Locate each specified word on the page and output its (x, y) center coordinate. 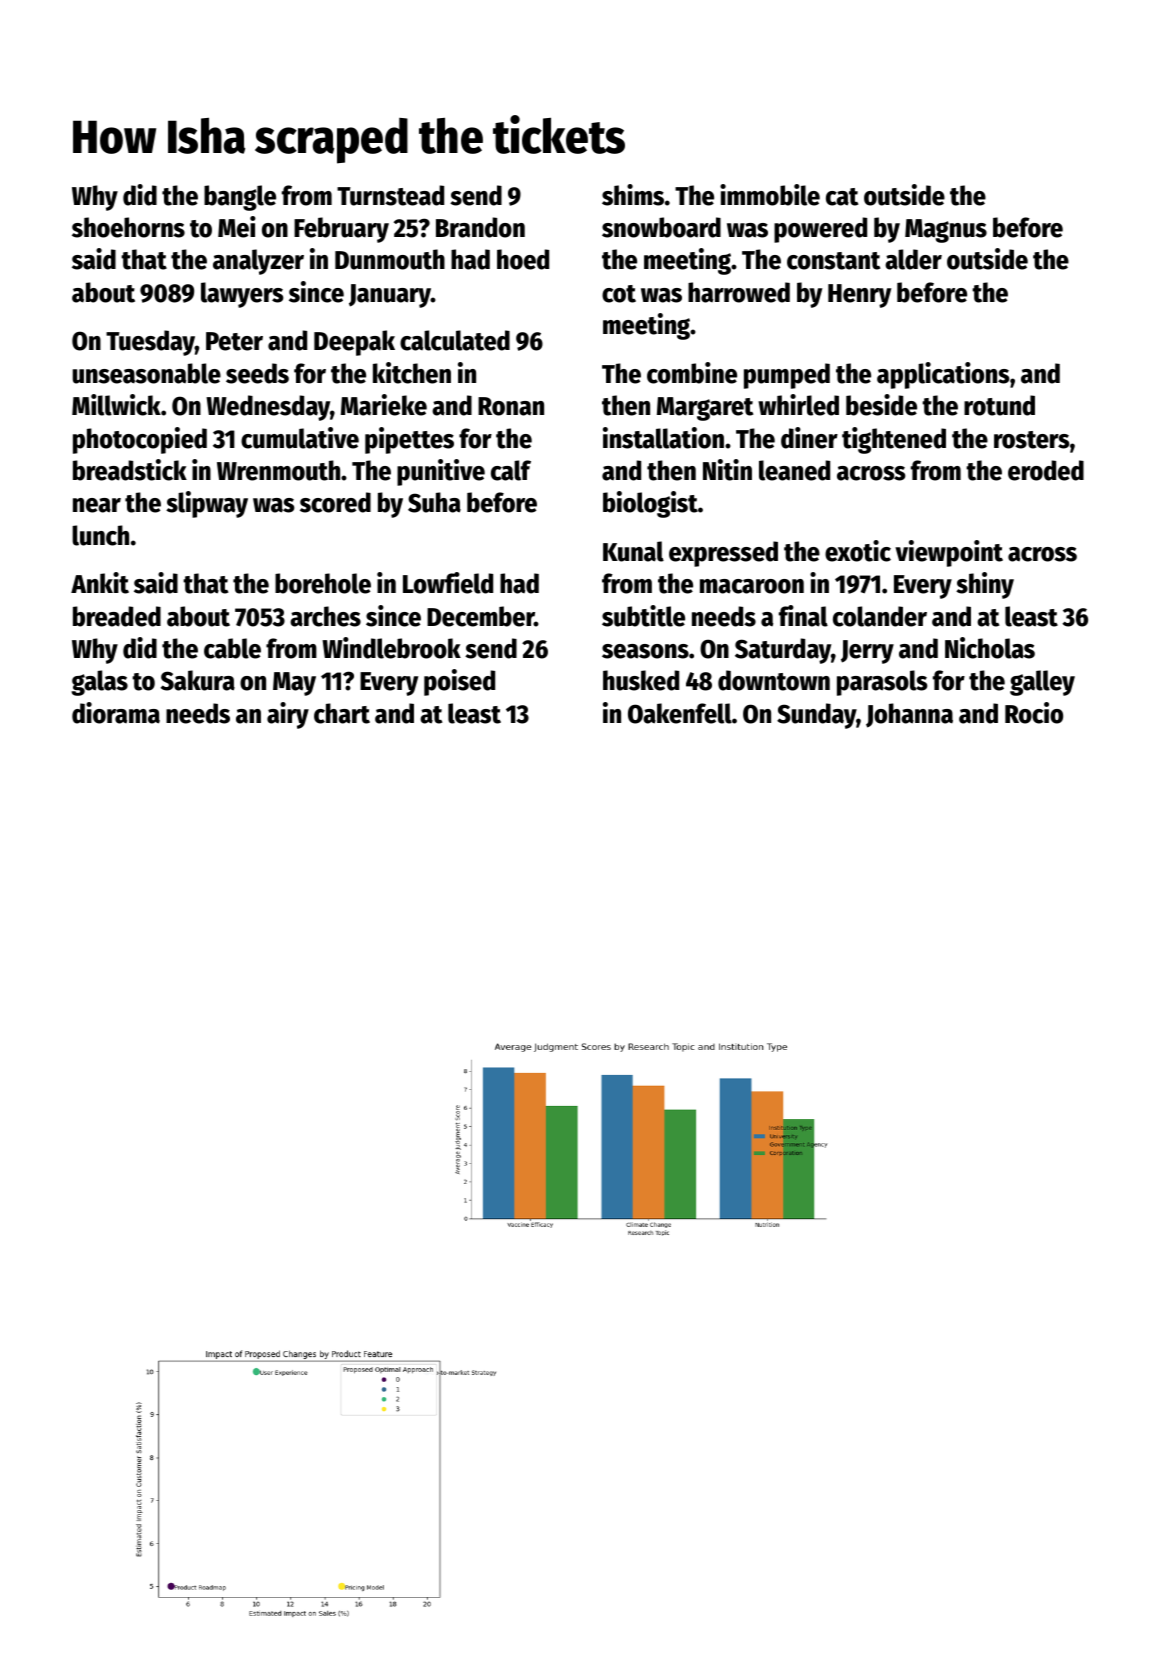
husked (641, 680)
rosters (1032, 440)
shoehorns (128, 227)
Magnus (946, 231)
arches (325, 616)
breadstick (130, 470)
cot (619, 294)
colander (880, 616)
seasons (645, 651)
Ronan (511, 406)
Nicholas (990, 648)
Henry (859, 296)
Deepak (354, 343)
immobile (770, 195)
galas (100, 683)
